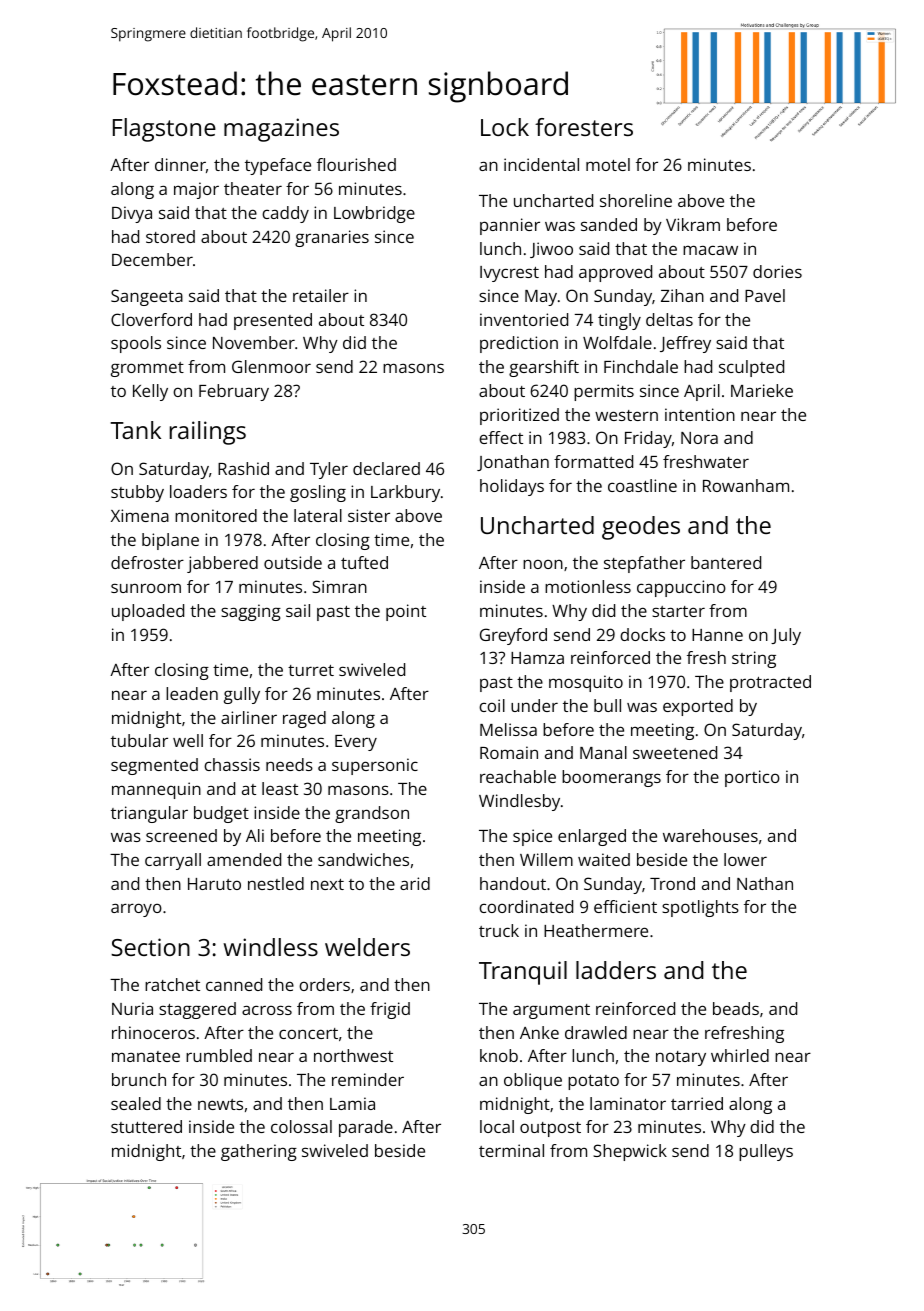 The image size is (924, 1311). I want to click on magazines, so click(281, 130).
